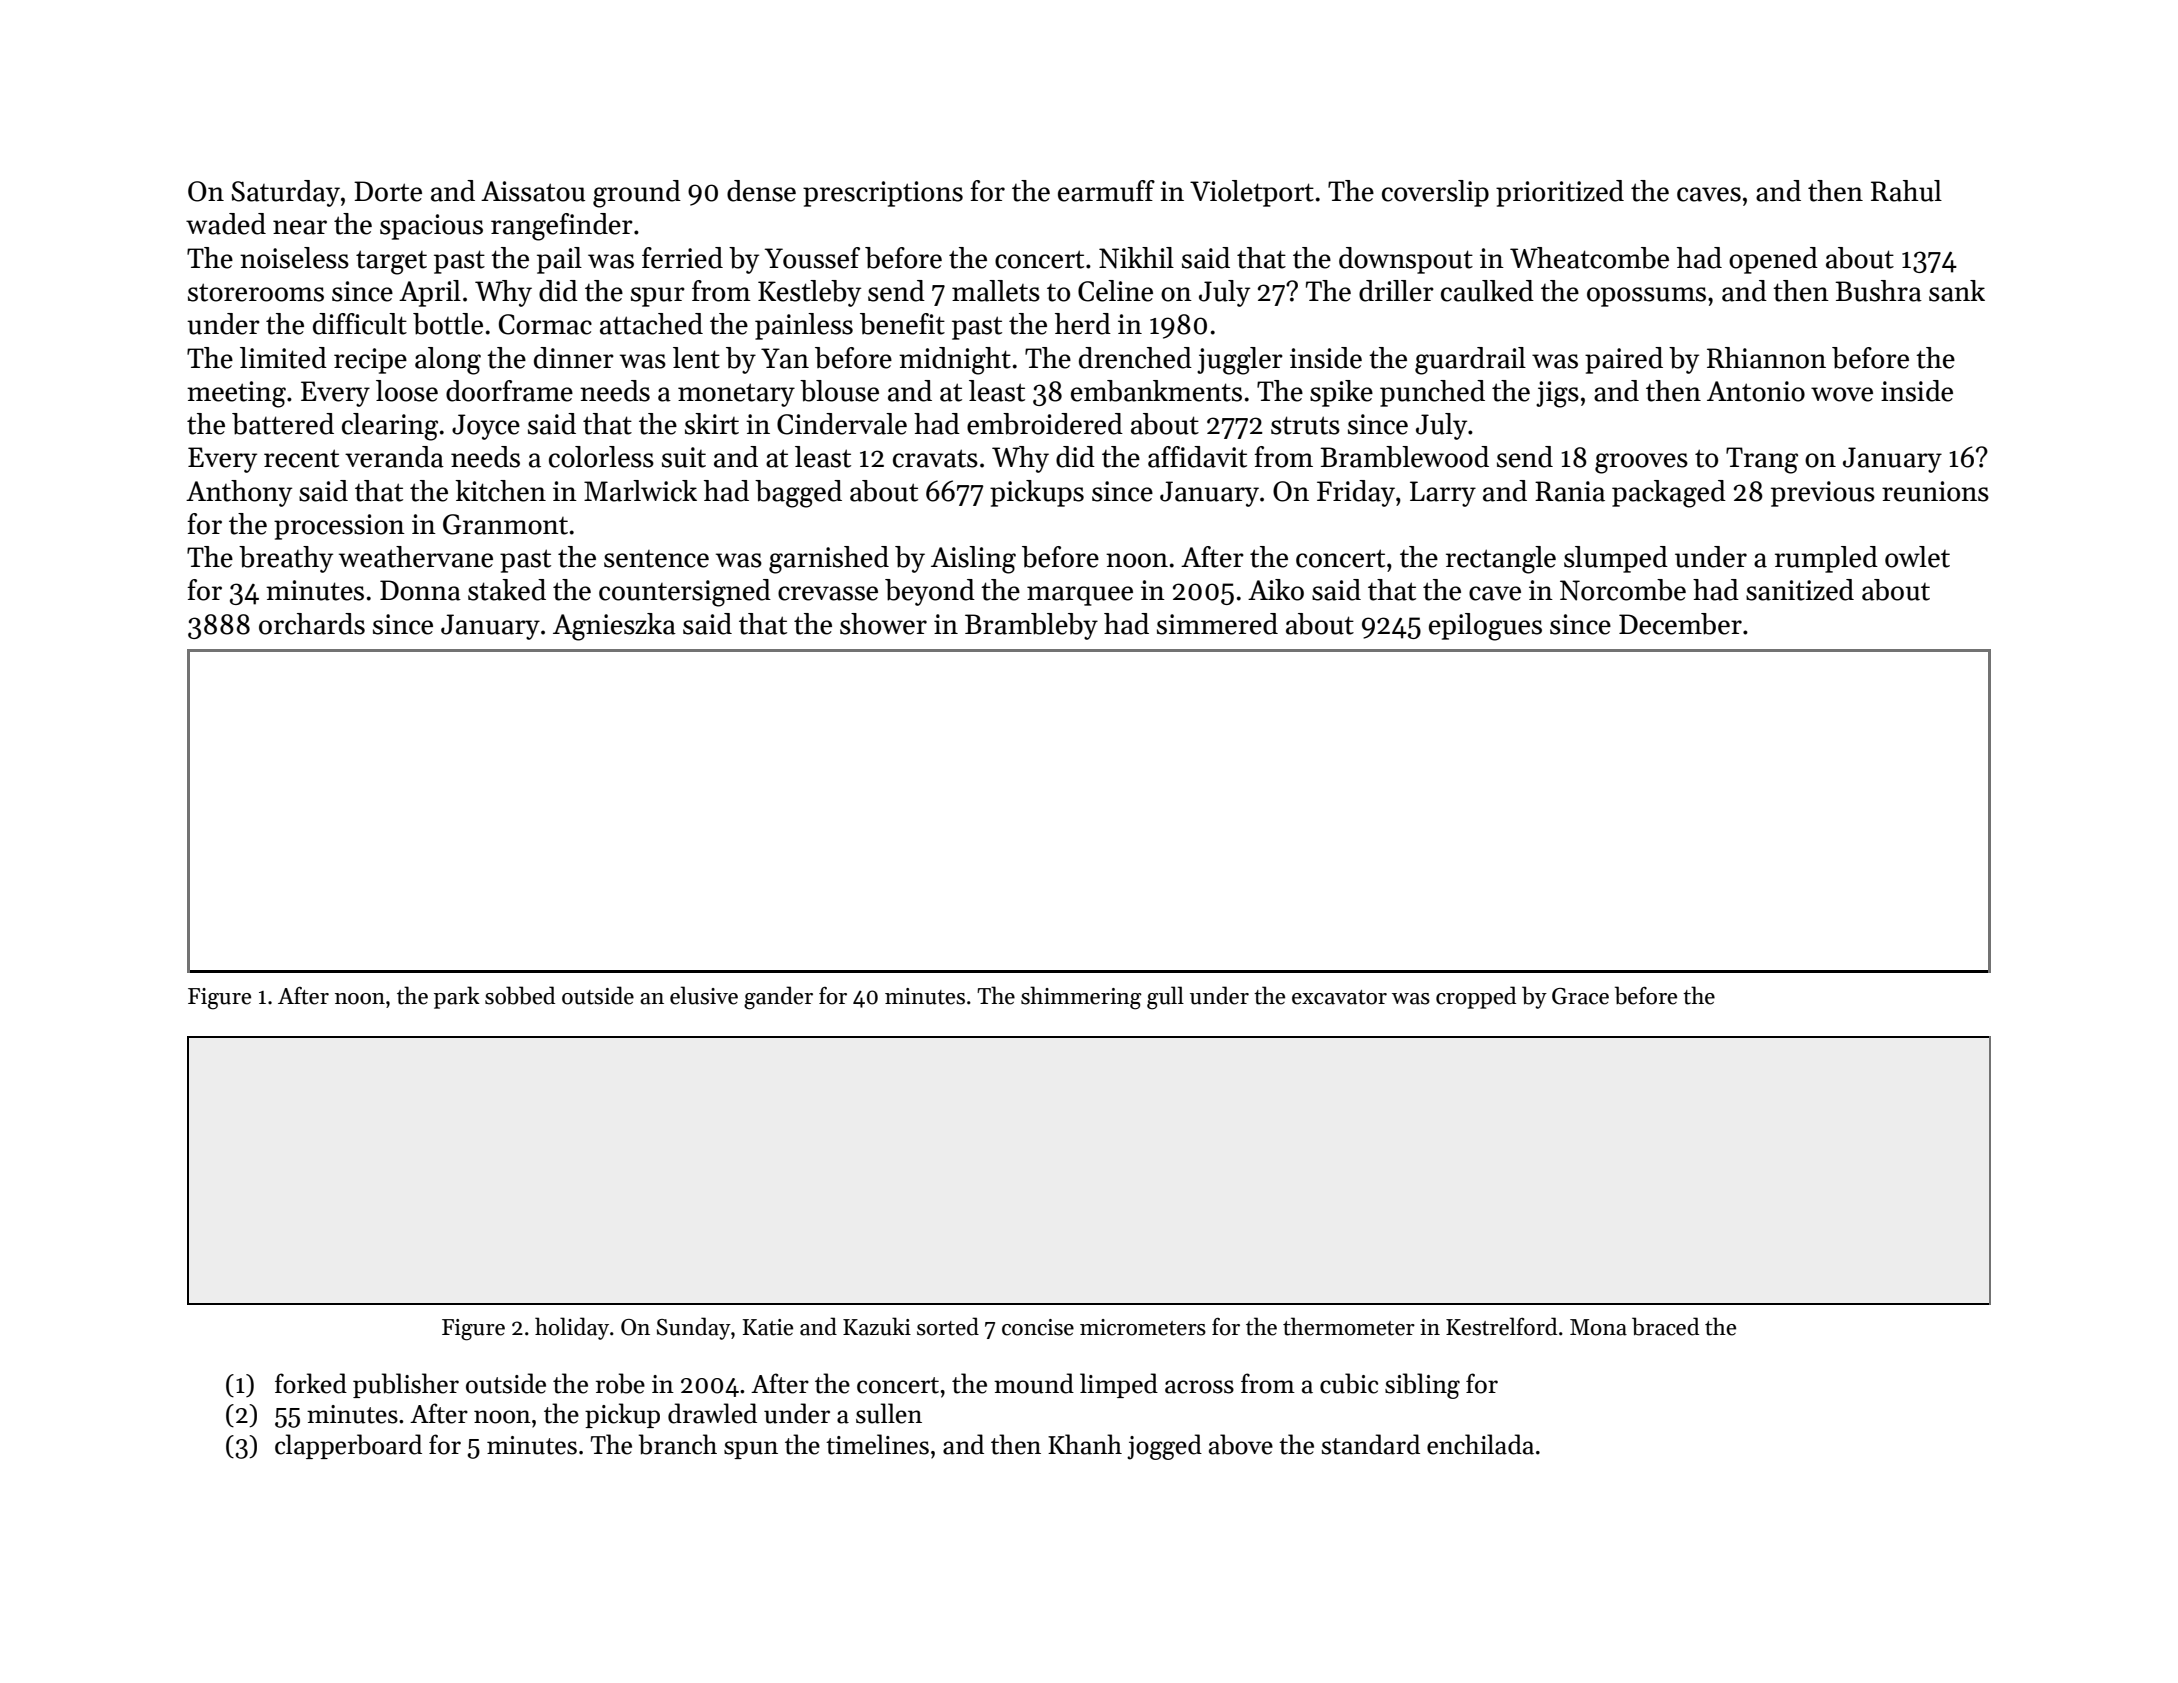  I want to click on limited, so click(283, 358).
